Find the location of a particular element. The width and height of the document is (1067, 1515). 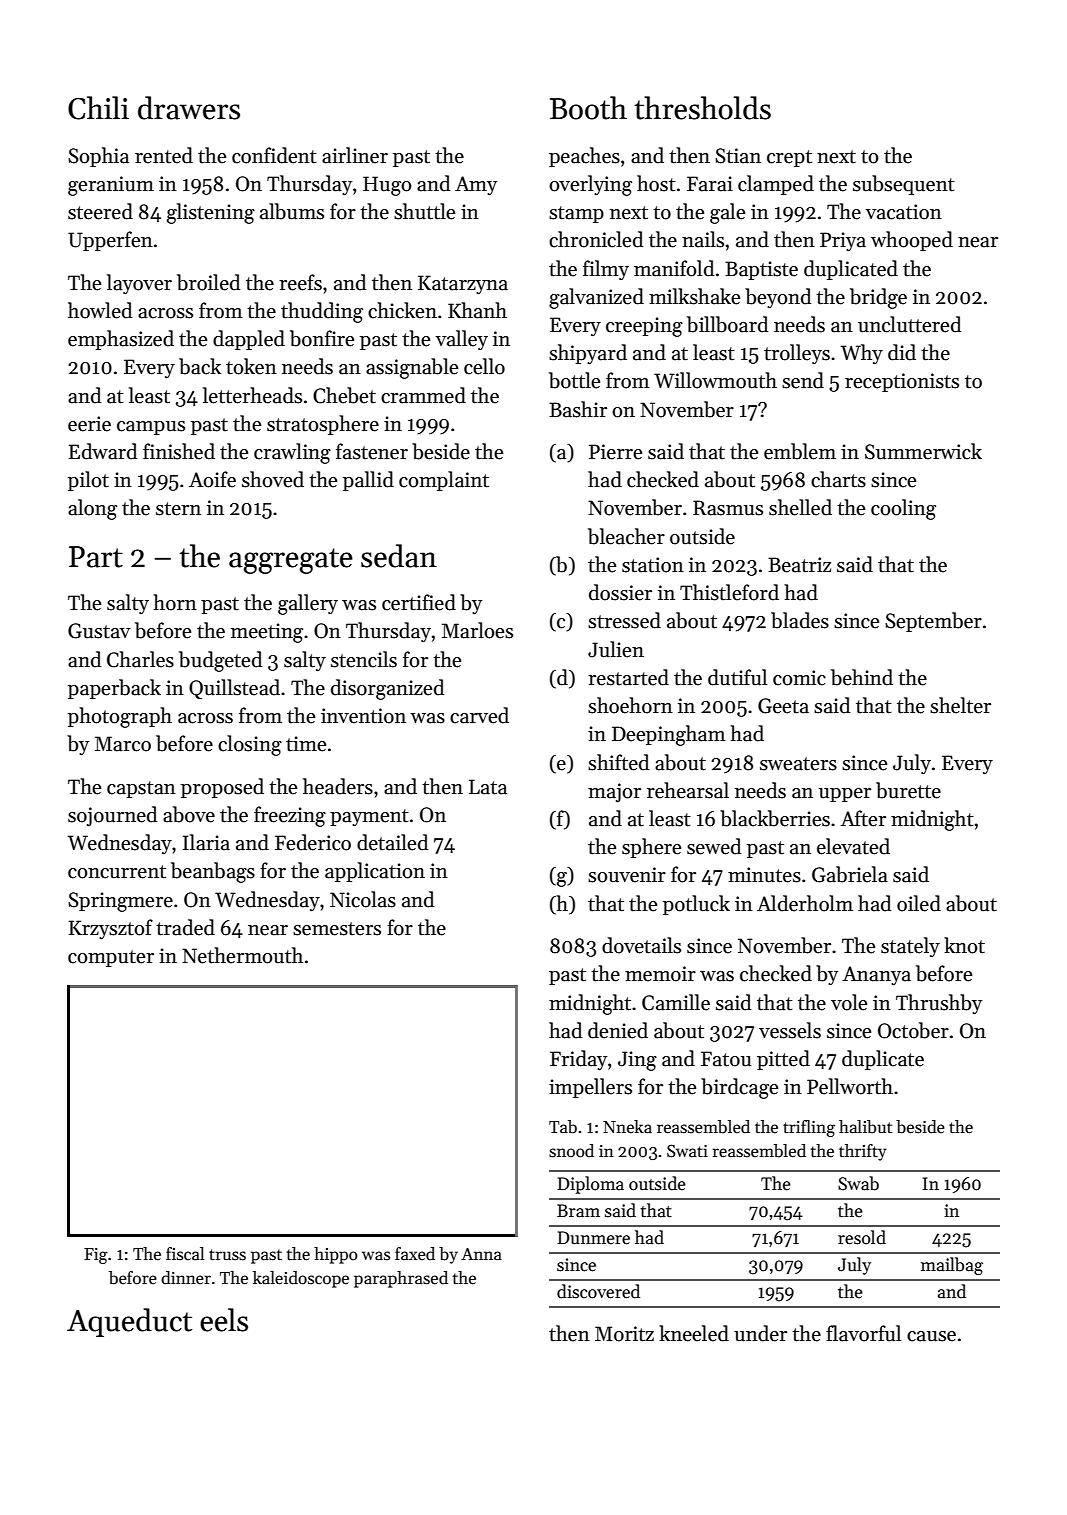

Friday is located at coordinates (578, 1060).
